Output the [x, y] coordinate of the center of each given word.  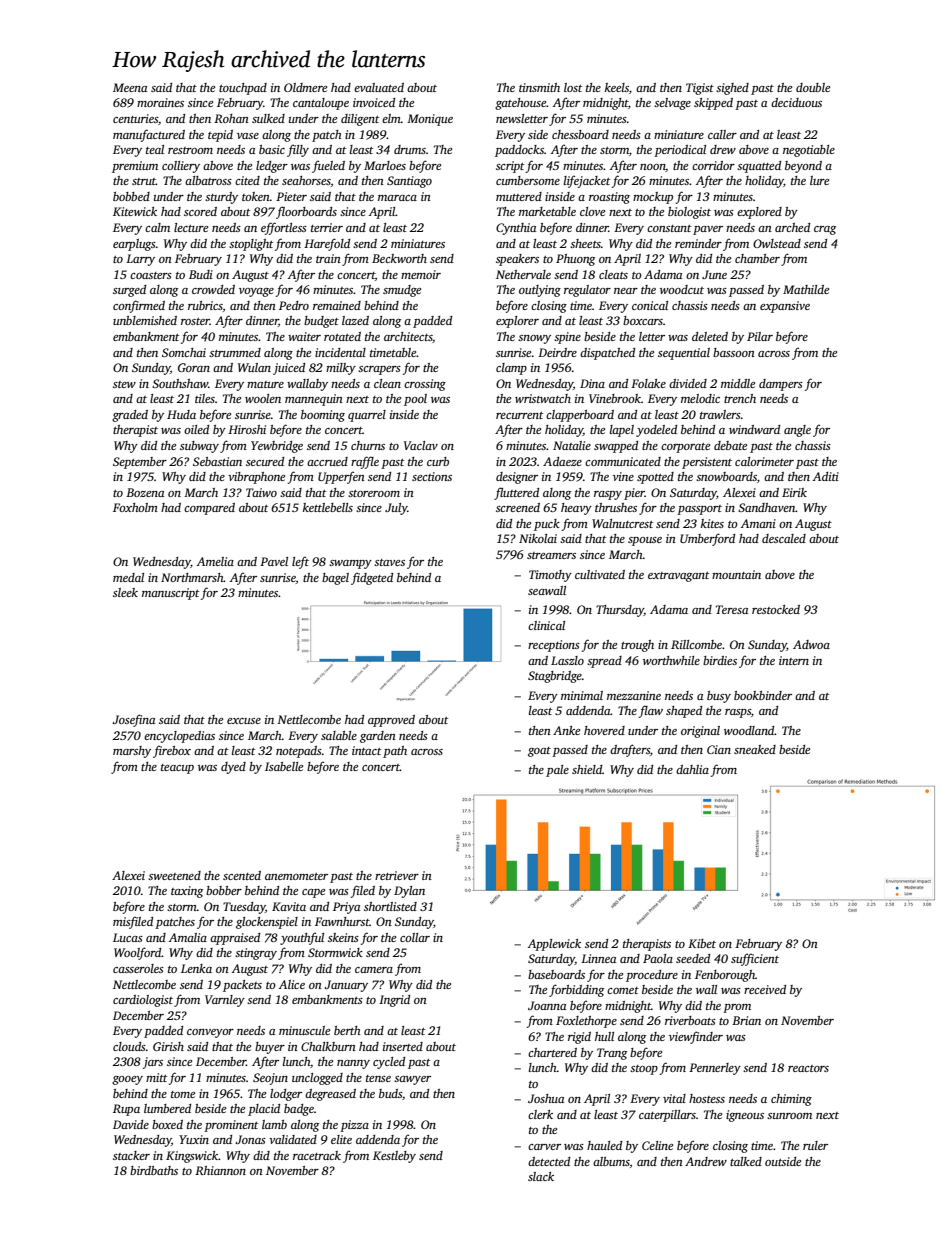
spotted [655, 478]
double [813, 87]
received [765, 989]
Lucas [128, 937]
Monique [430, 120]
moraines [160, 102]
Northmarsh [192, 577]
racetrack [317, 1155]
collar [415, 937]
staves [389, 562]
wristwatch [543, 398]
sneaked [755, 749]
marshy [132, 752]
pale [557, 771]
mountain [736, 574]
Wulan [254, 367]
